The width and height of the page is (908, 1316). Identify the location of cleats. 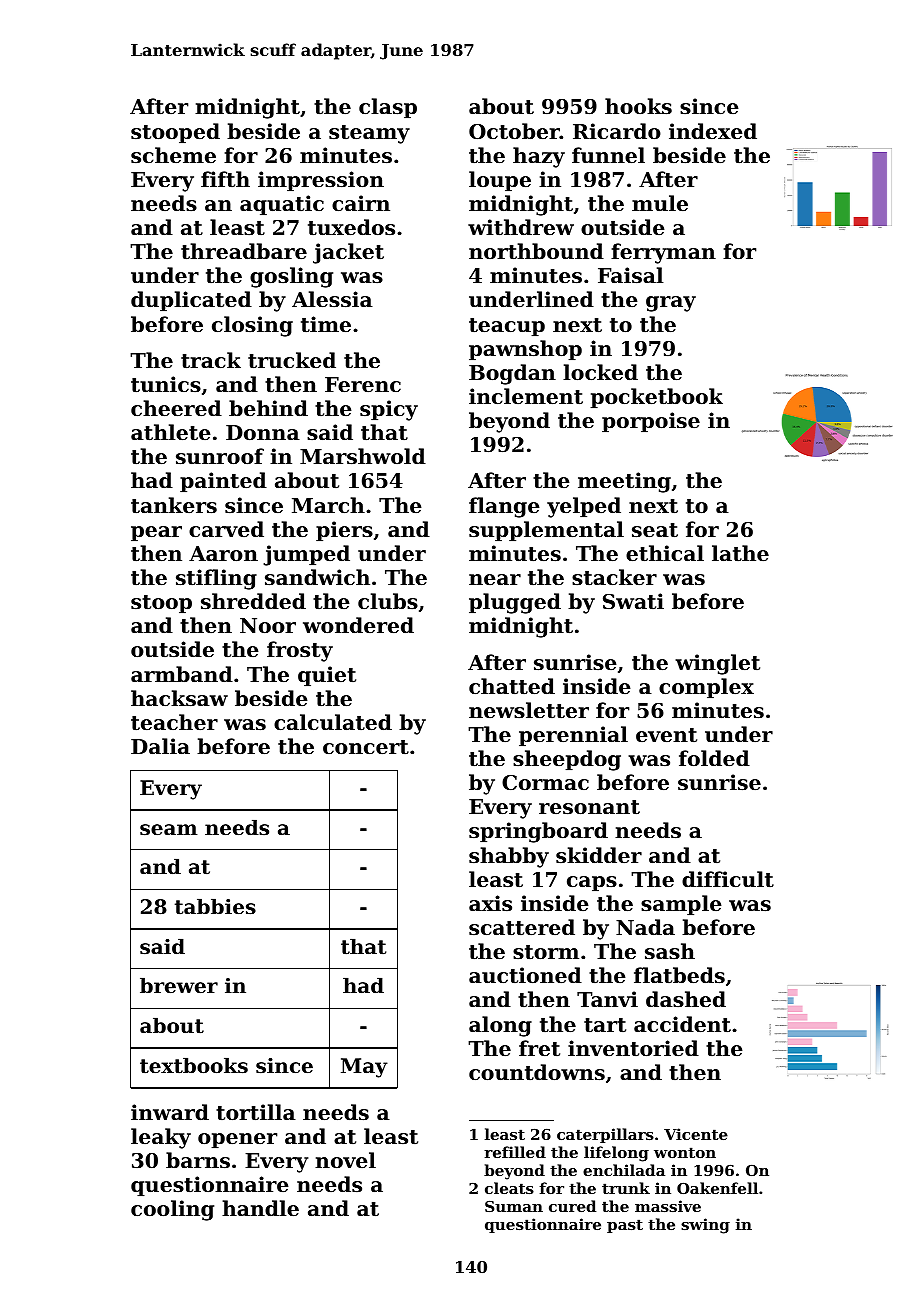
(509, 1188).
